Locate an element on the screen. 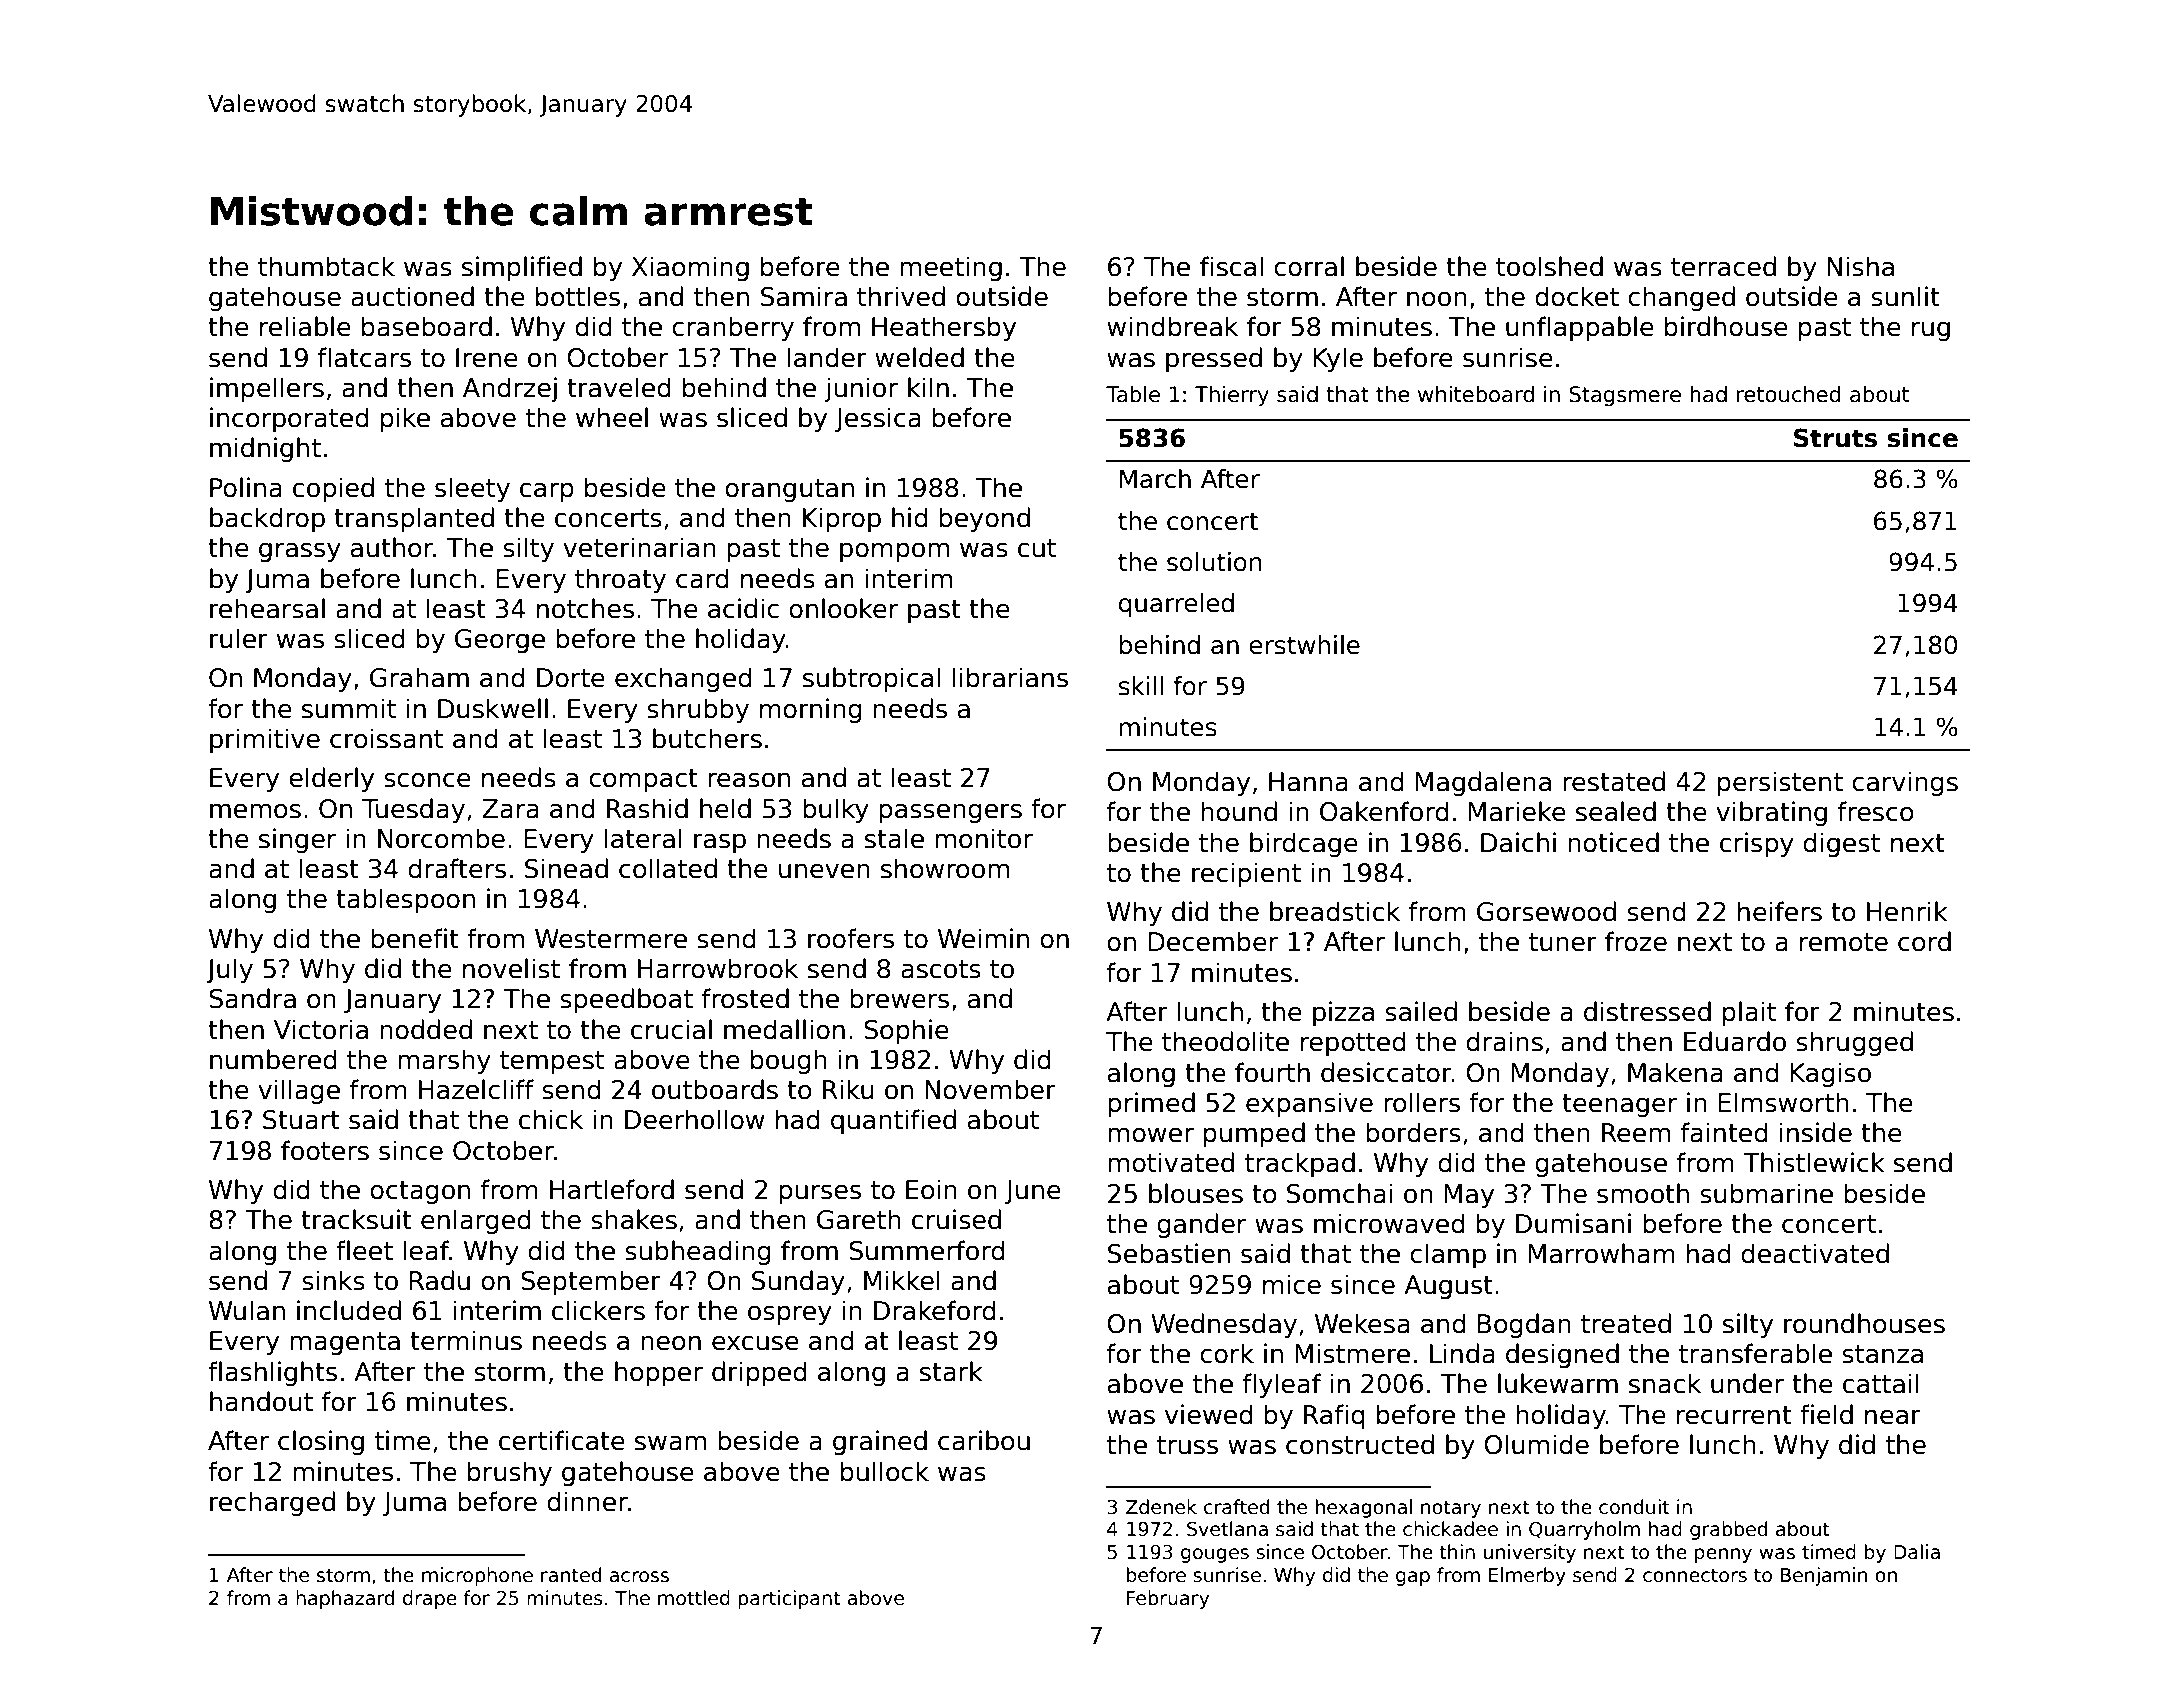 Image resolution: width=2178 pixels, height=1683 pixels. participant is located at coordinates (789, 1599).
